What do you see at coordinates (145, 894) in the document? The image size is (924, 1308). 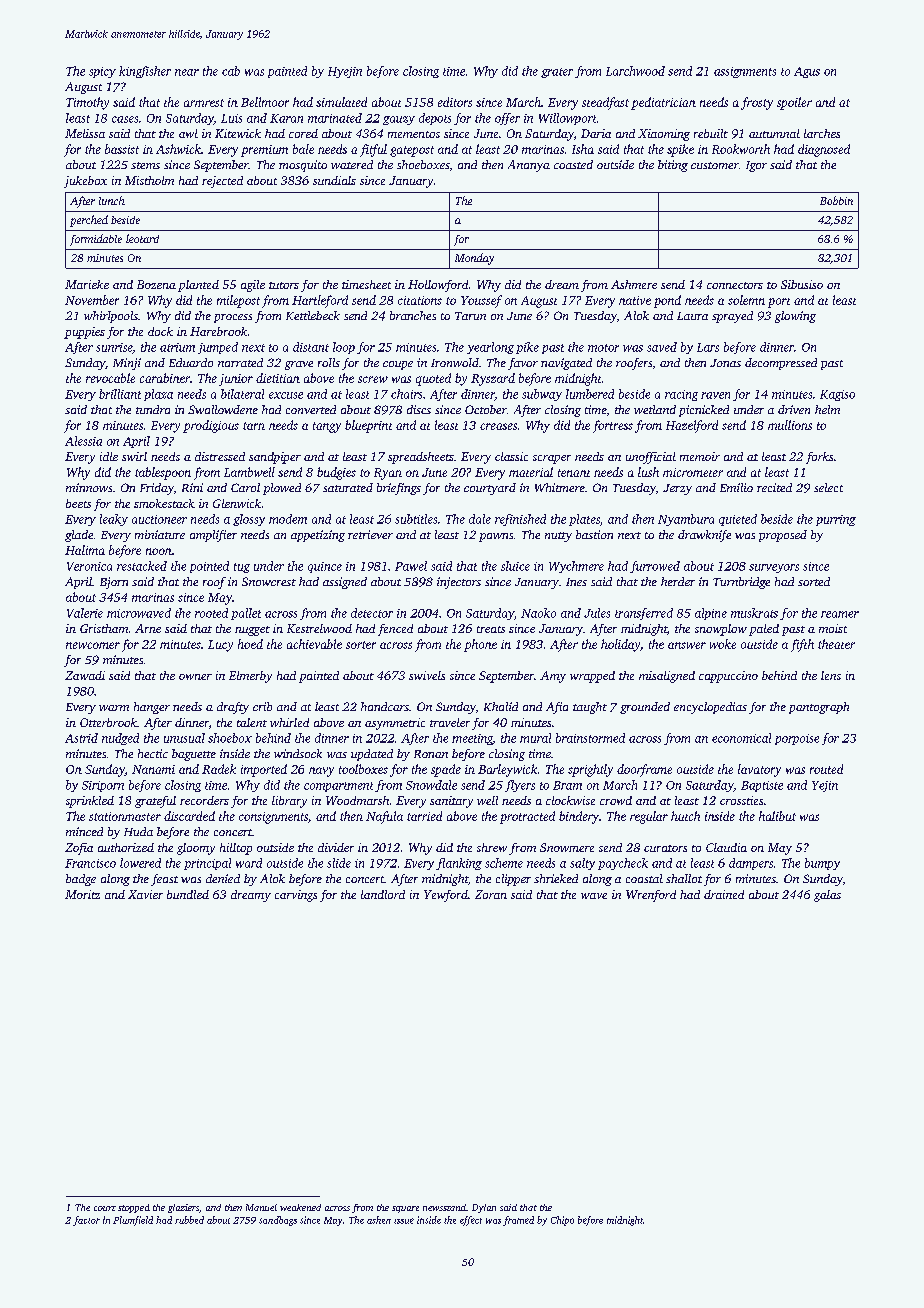 I see `Xavier` at bounding box center [145, 894].
